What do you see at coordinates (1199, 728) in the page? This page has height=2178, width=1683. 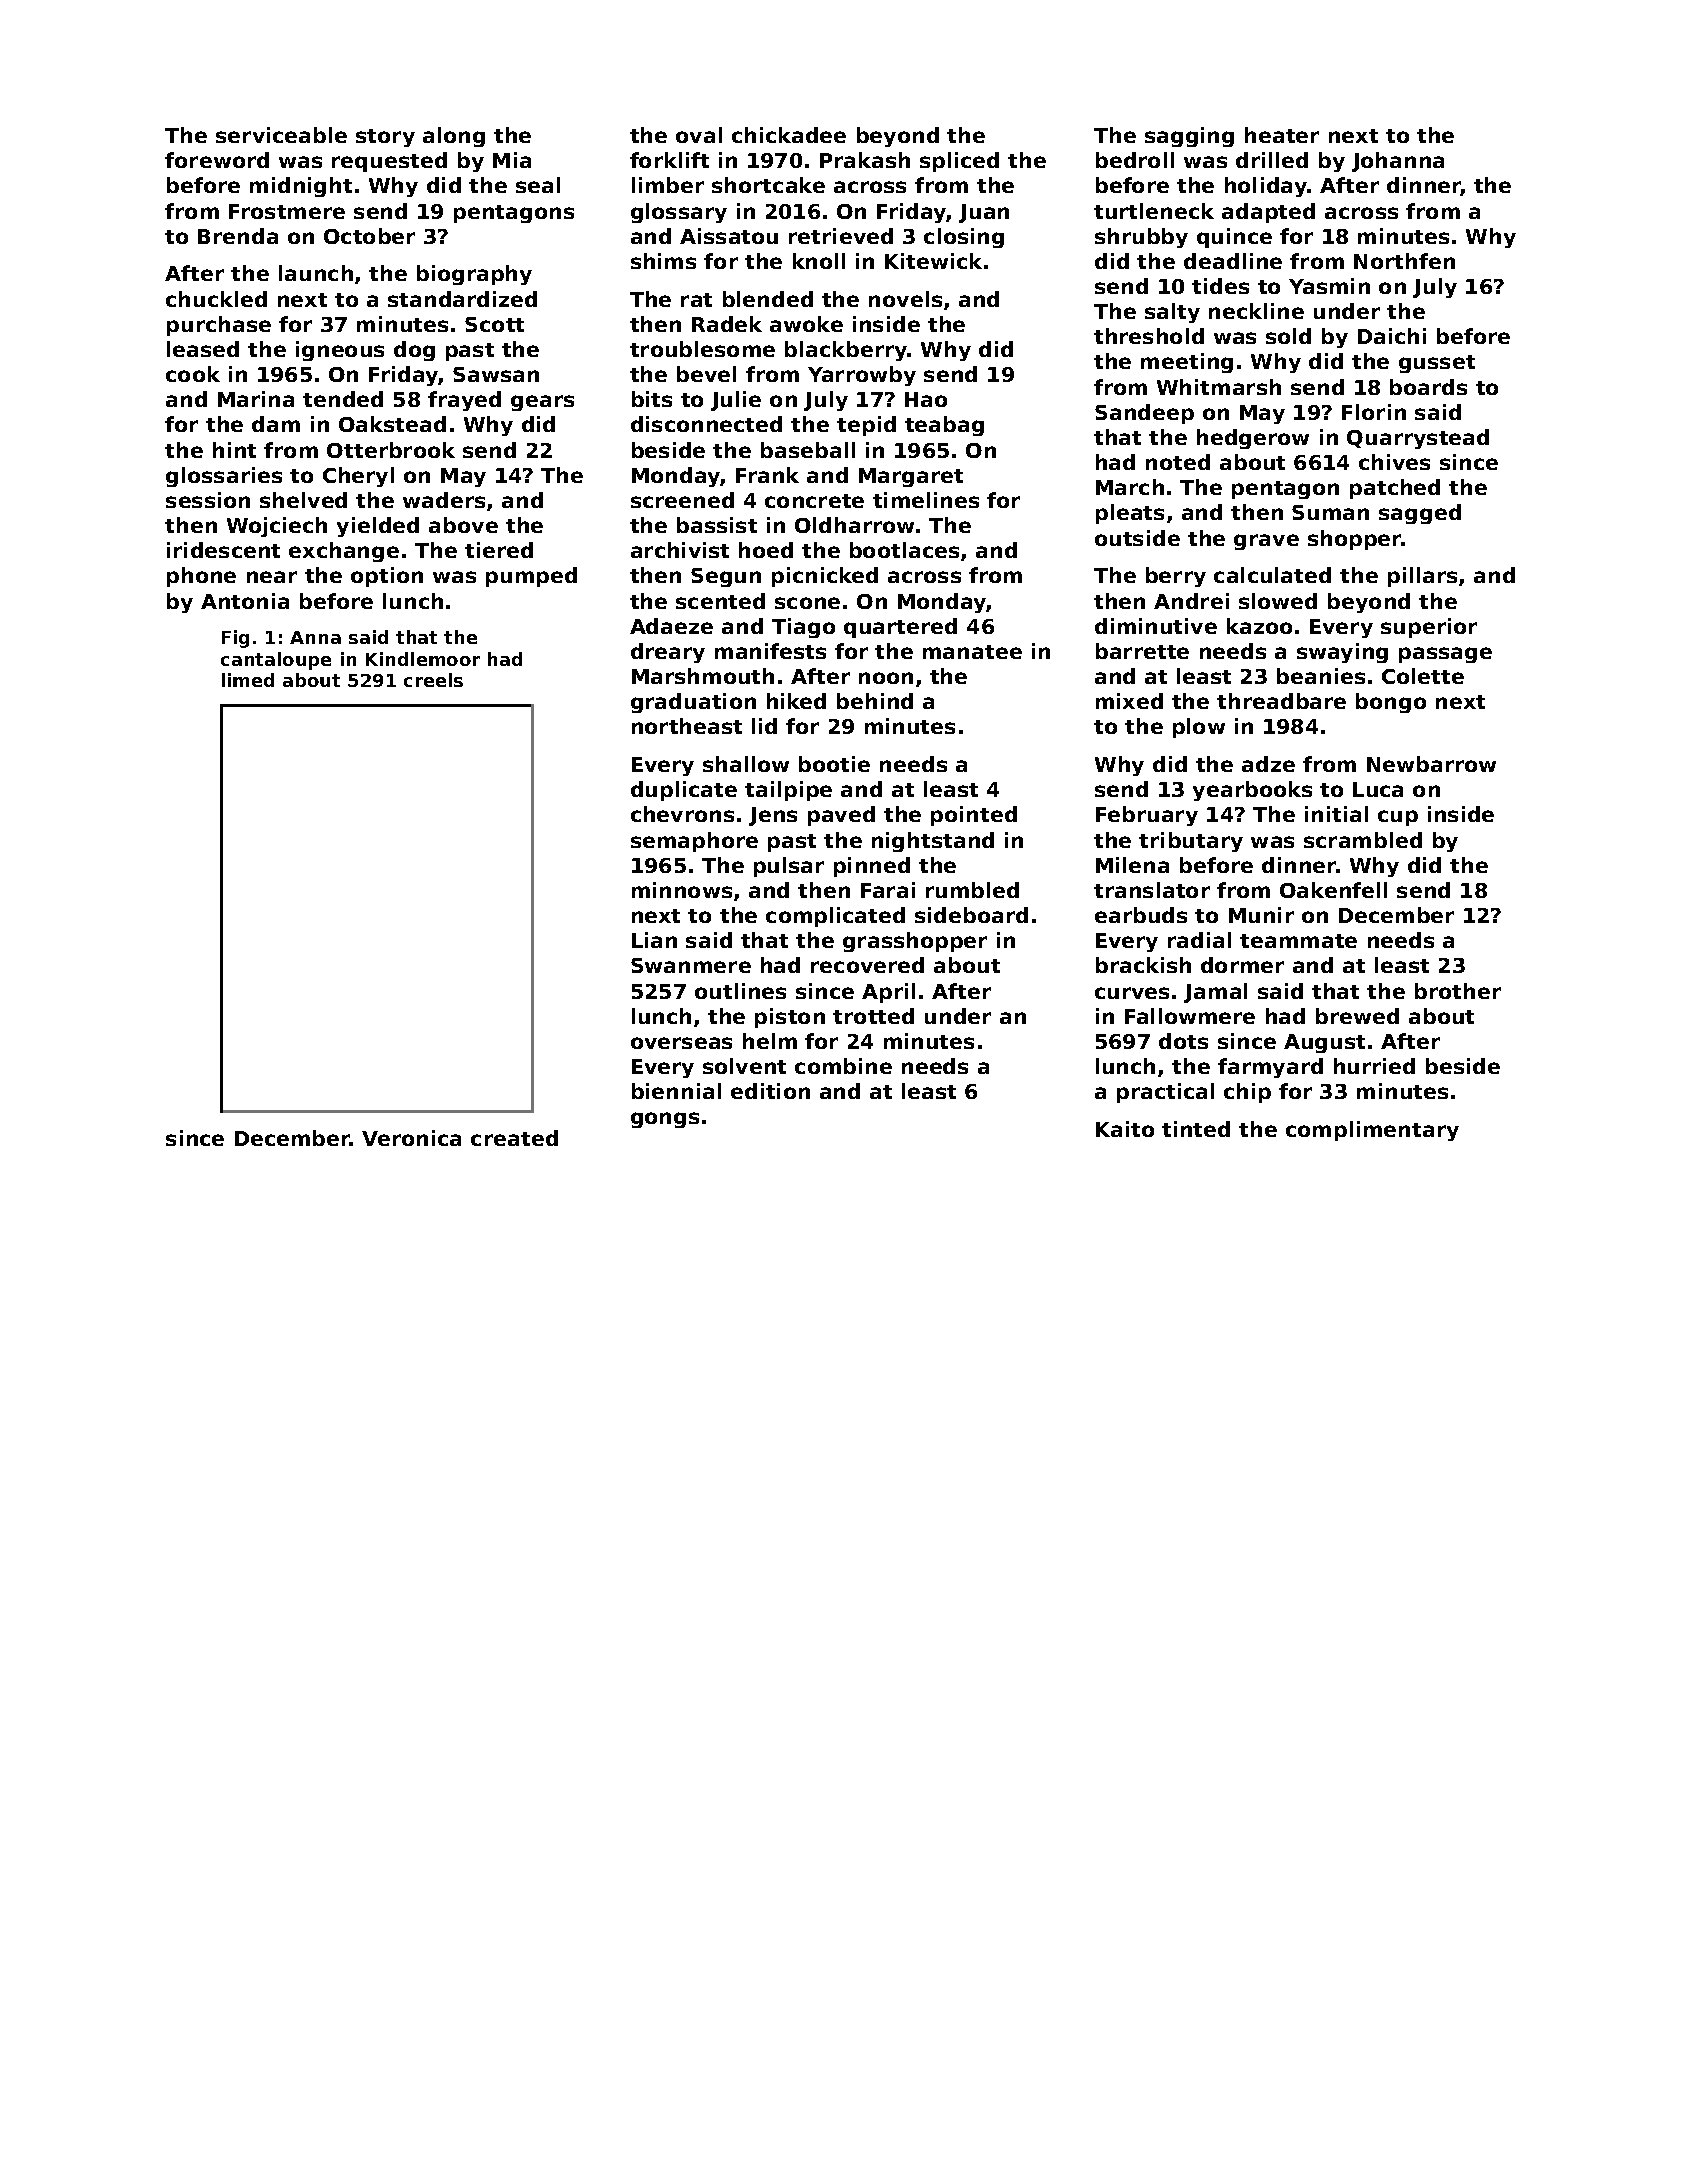 I see `plow` at bounding box center [1199, 728].
